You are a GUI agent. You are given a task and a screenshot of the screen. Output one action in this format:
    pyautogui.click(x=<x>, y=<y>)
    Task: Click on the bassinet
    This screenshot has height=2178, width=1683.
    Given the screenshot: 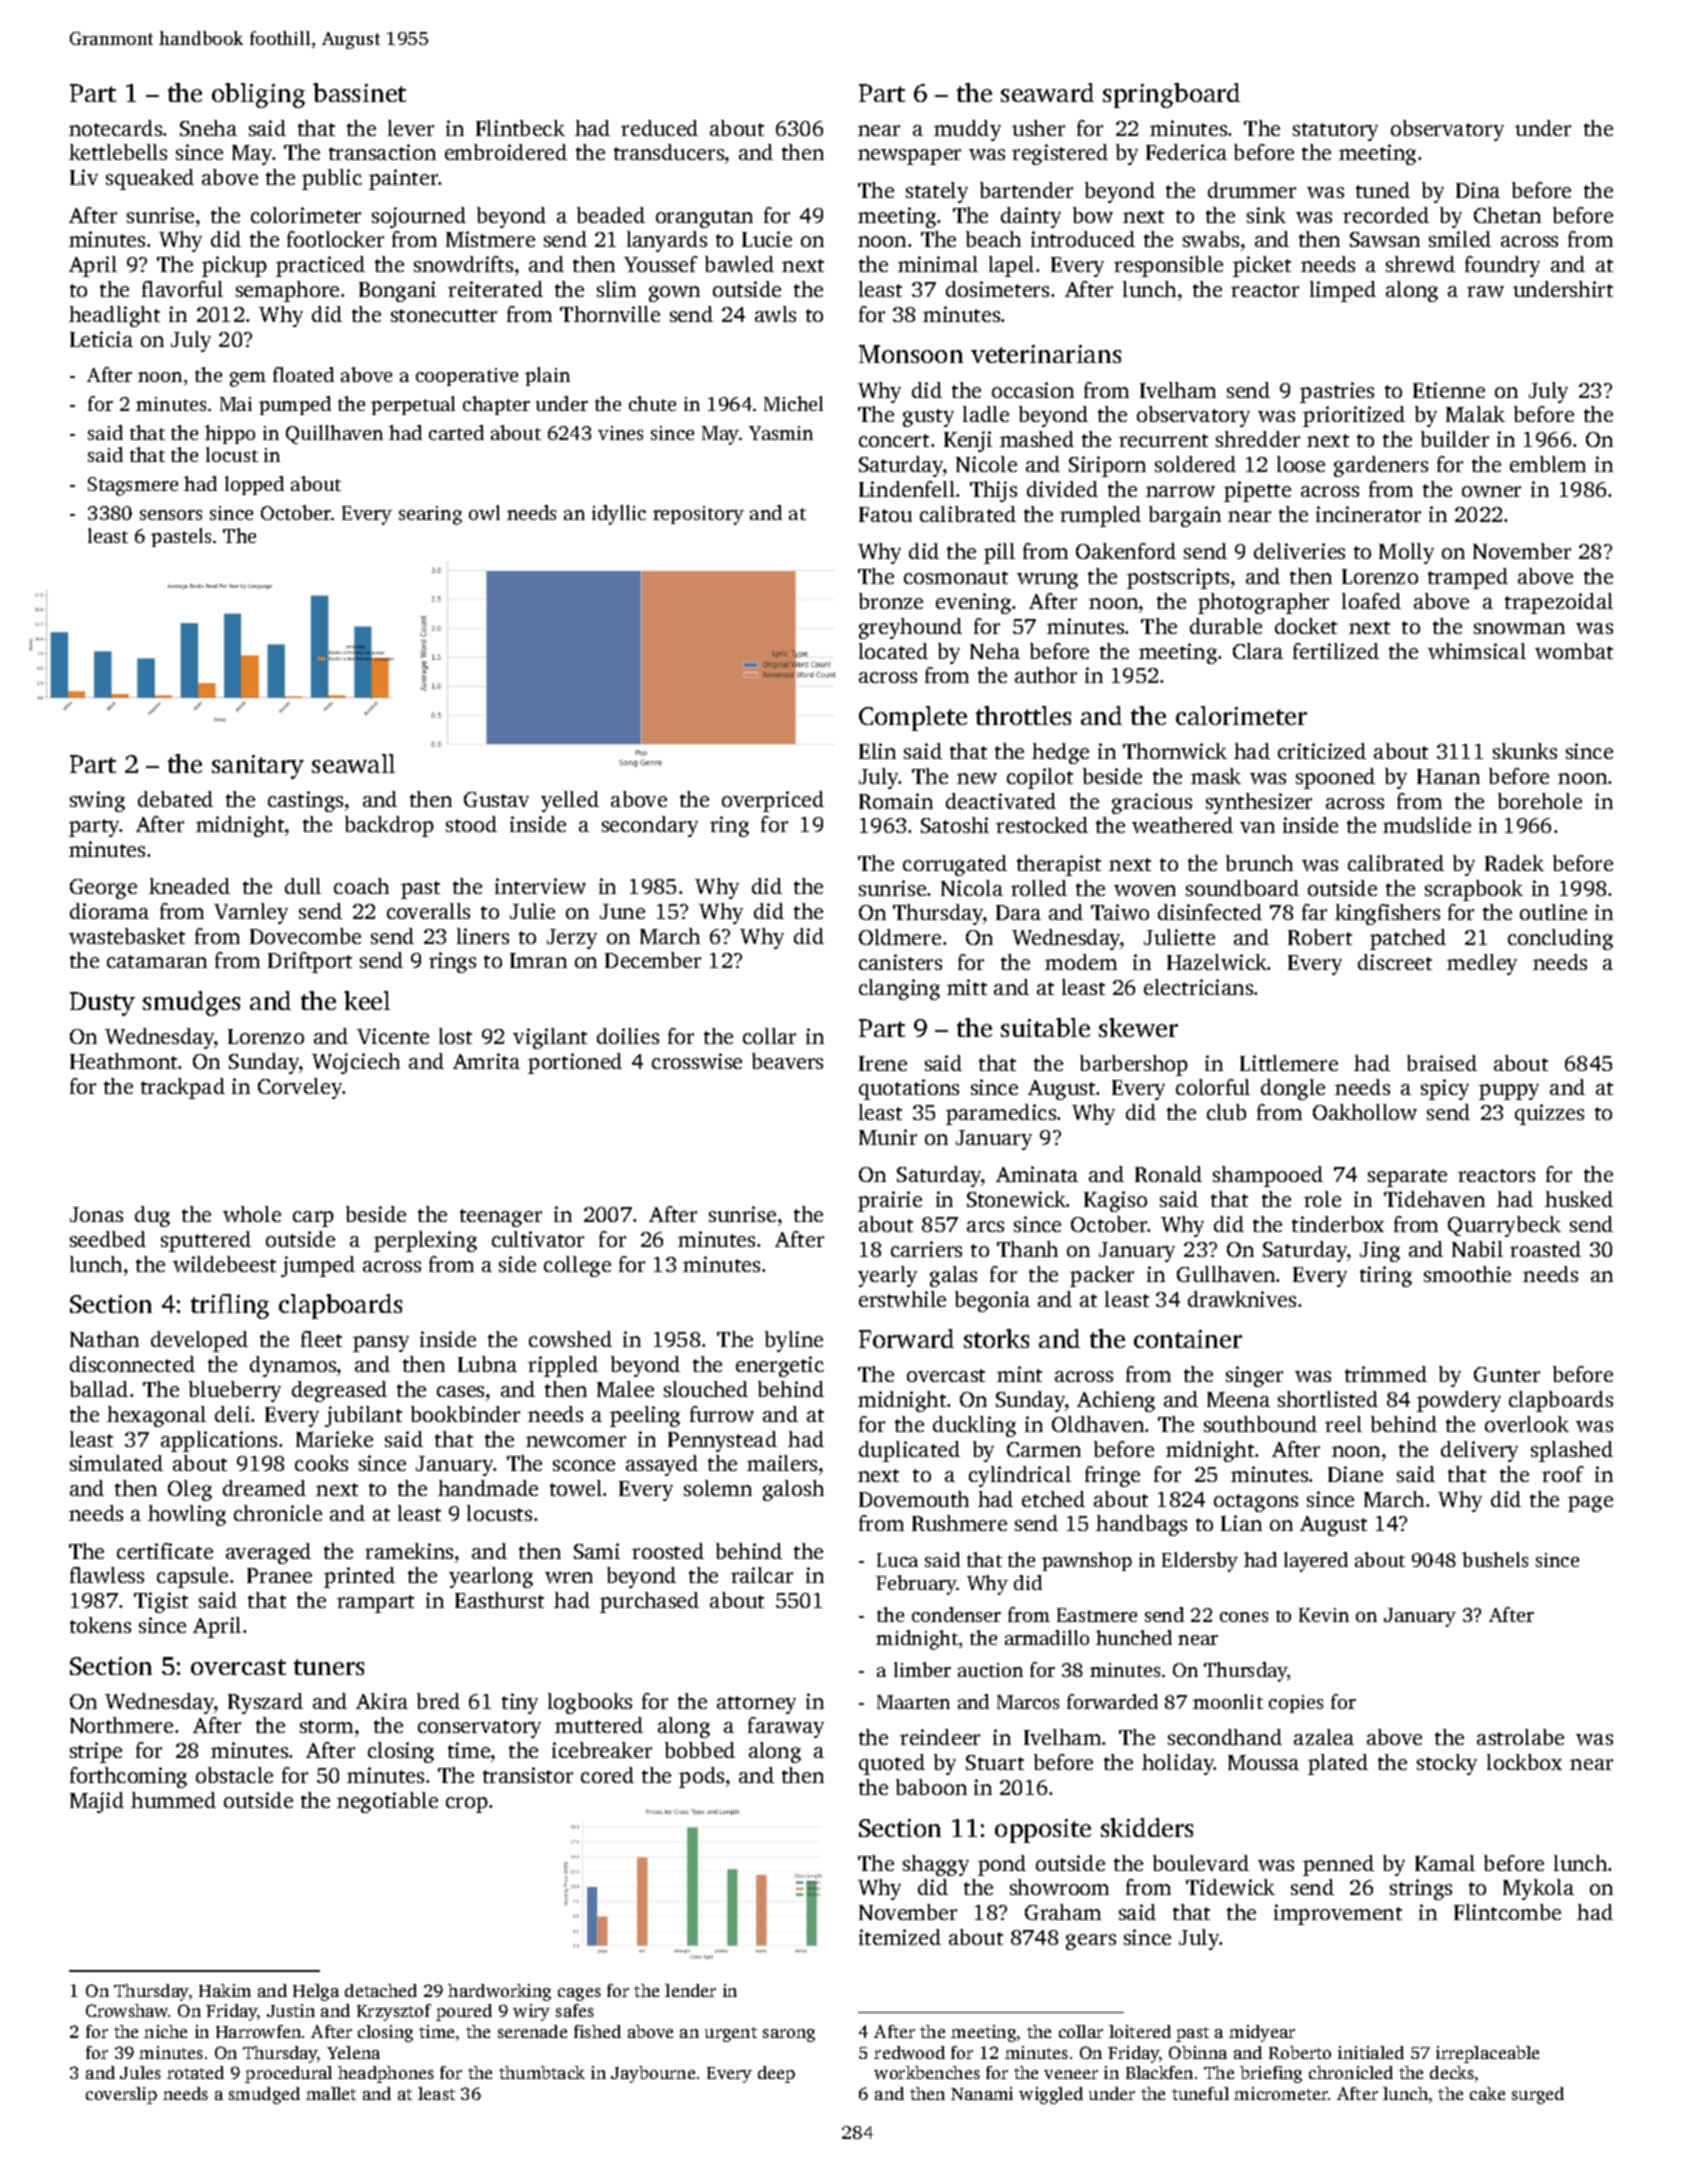 What is the action you would take?
    pyautogui.click(x=359, y=92)
